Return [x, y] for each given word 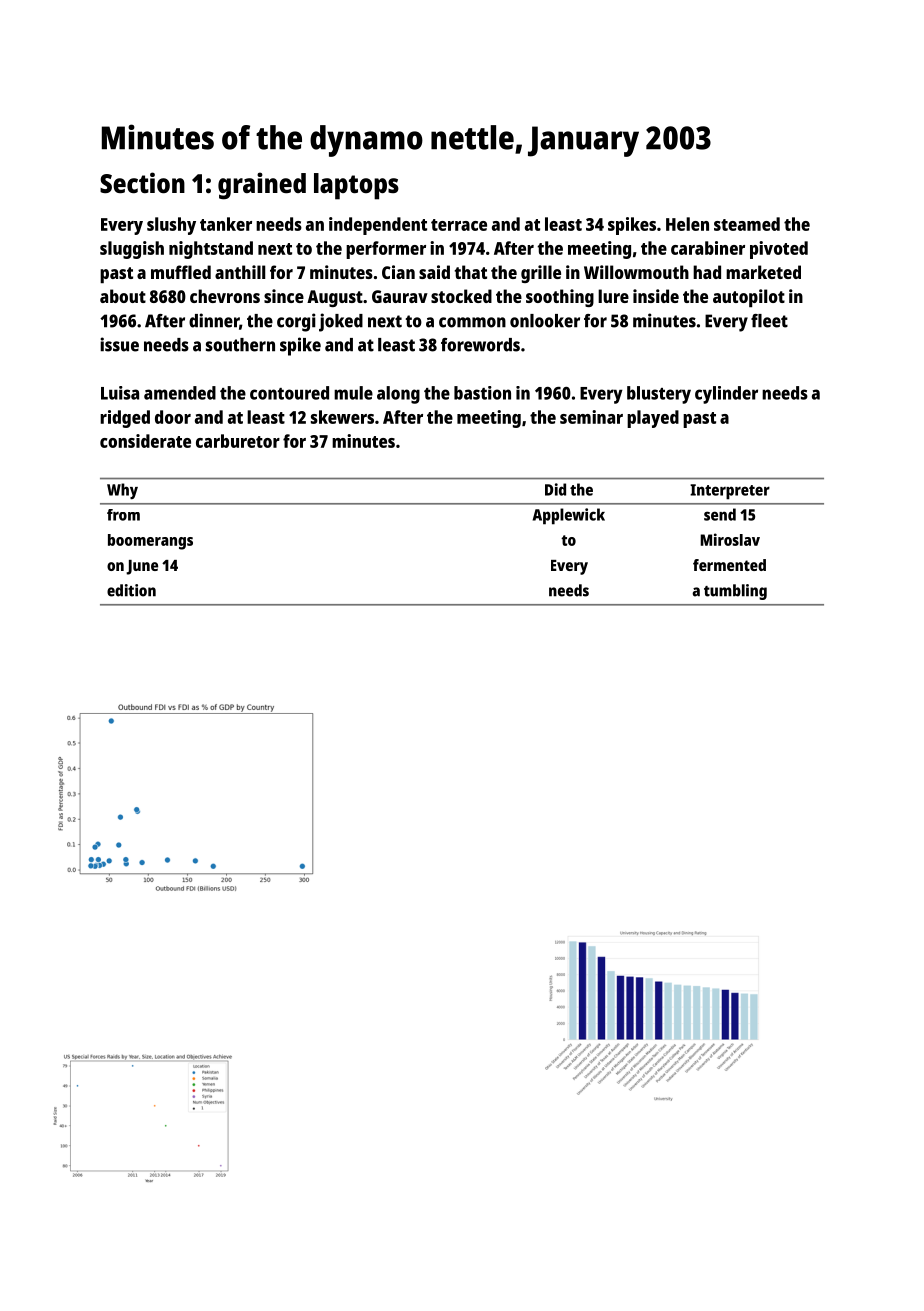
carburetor [238, 441]
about [123, 296]
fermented [729, 565]
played [653, 419]
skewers [342, 417]
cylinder [726, 395]
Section [142, 183]
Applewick [569, 516]
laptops [356, 186]
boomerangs [150, 542]
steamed [747, 224]
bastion [482, 393]
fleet [769, 321]
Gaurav [400, 296]
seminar [591, 417]
